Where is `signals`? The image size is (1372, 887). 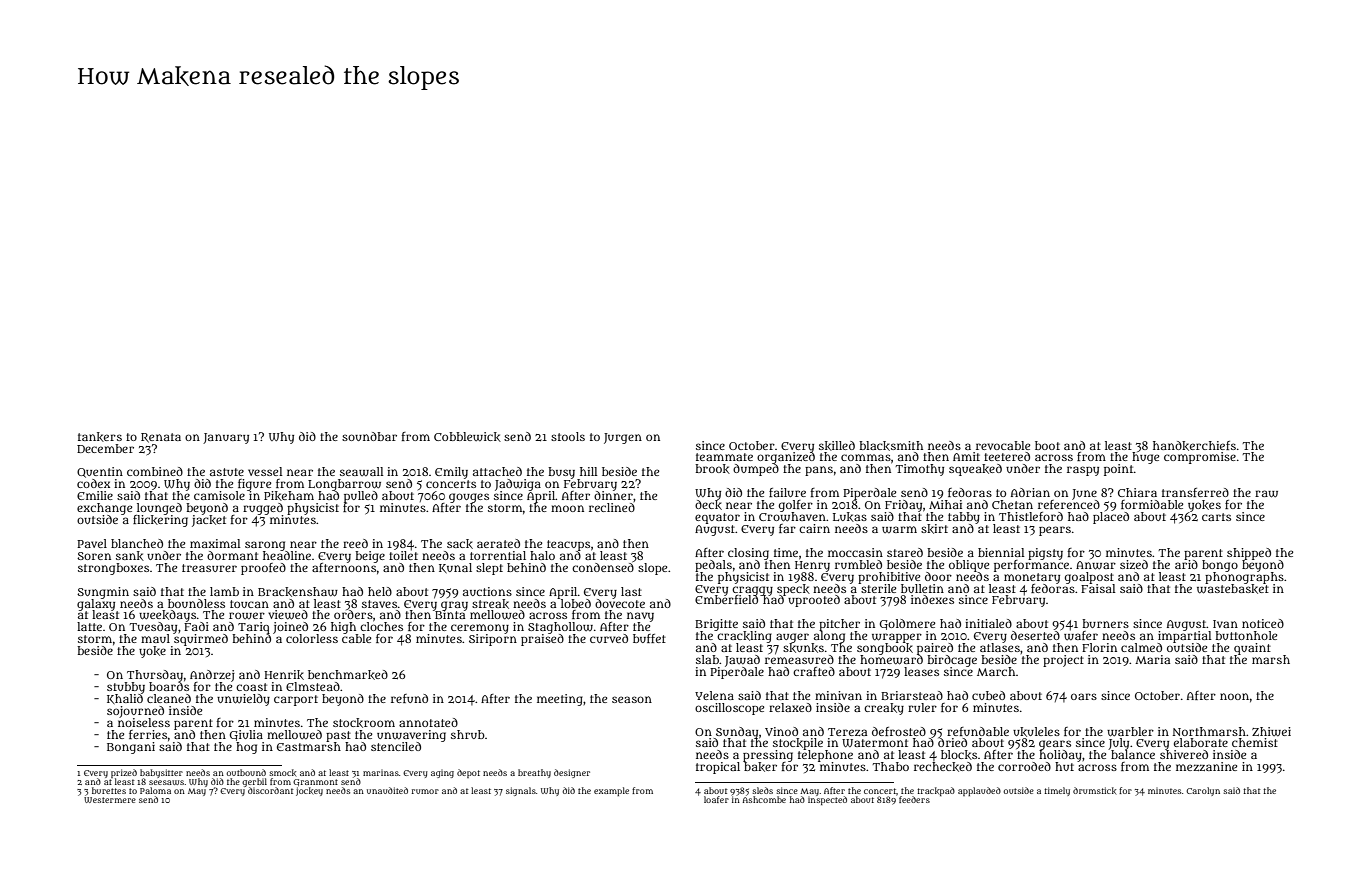
signals is located at coordinates (521, 791).
